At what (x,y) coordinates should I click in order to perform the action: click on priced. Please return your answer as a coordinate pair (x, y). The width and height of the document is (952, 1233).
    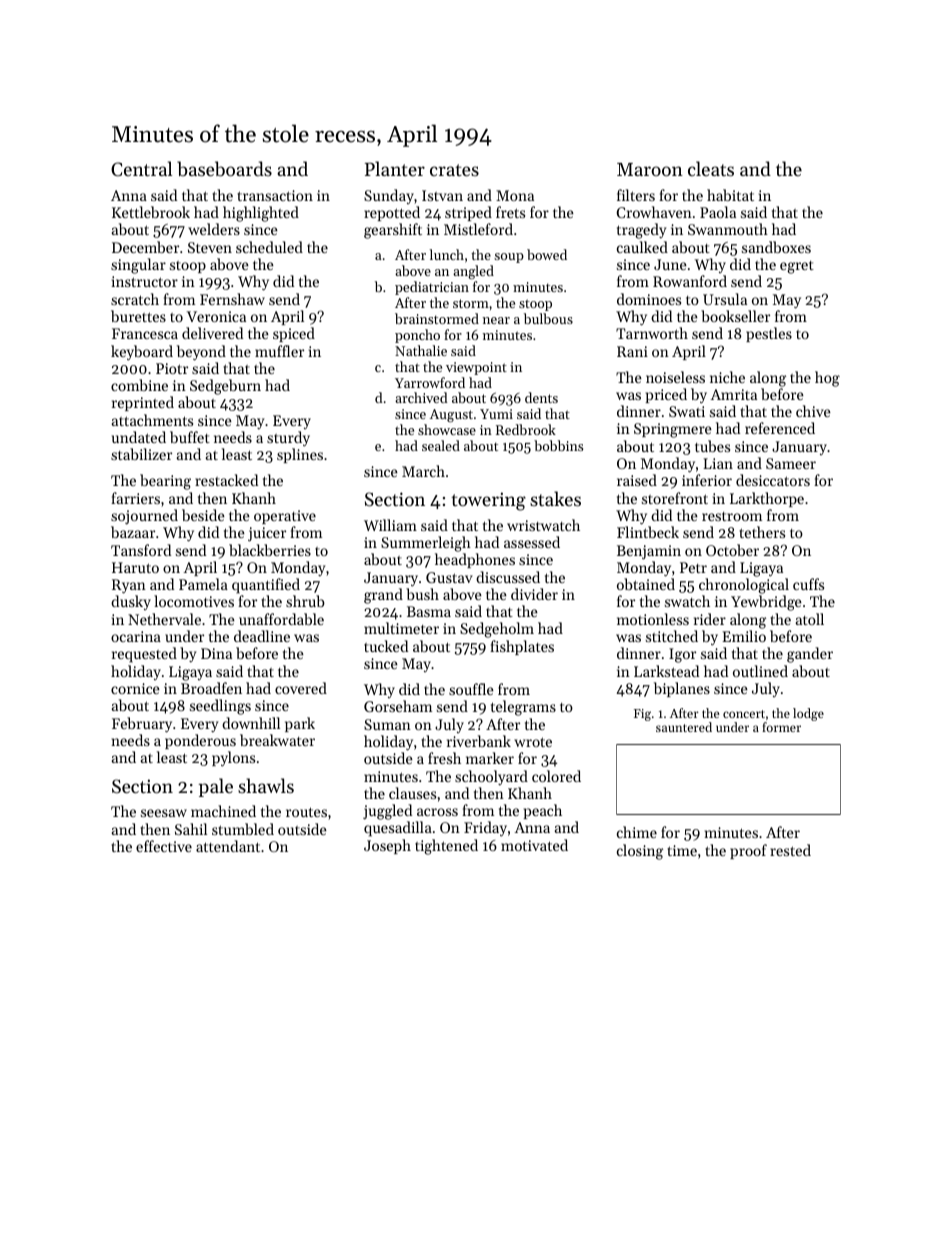
    Looking at the image, I should click on (666, 395).
